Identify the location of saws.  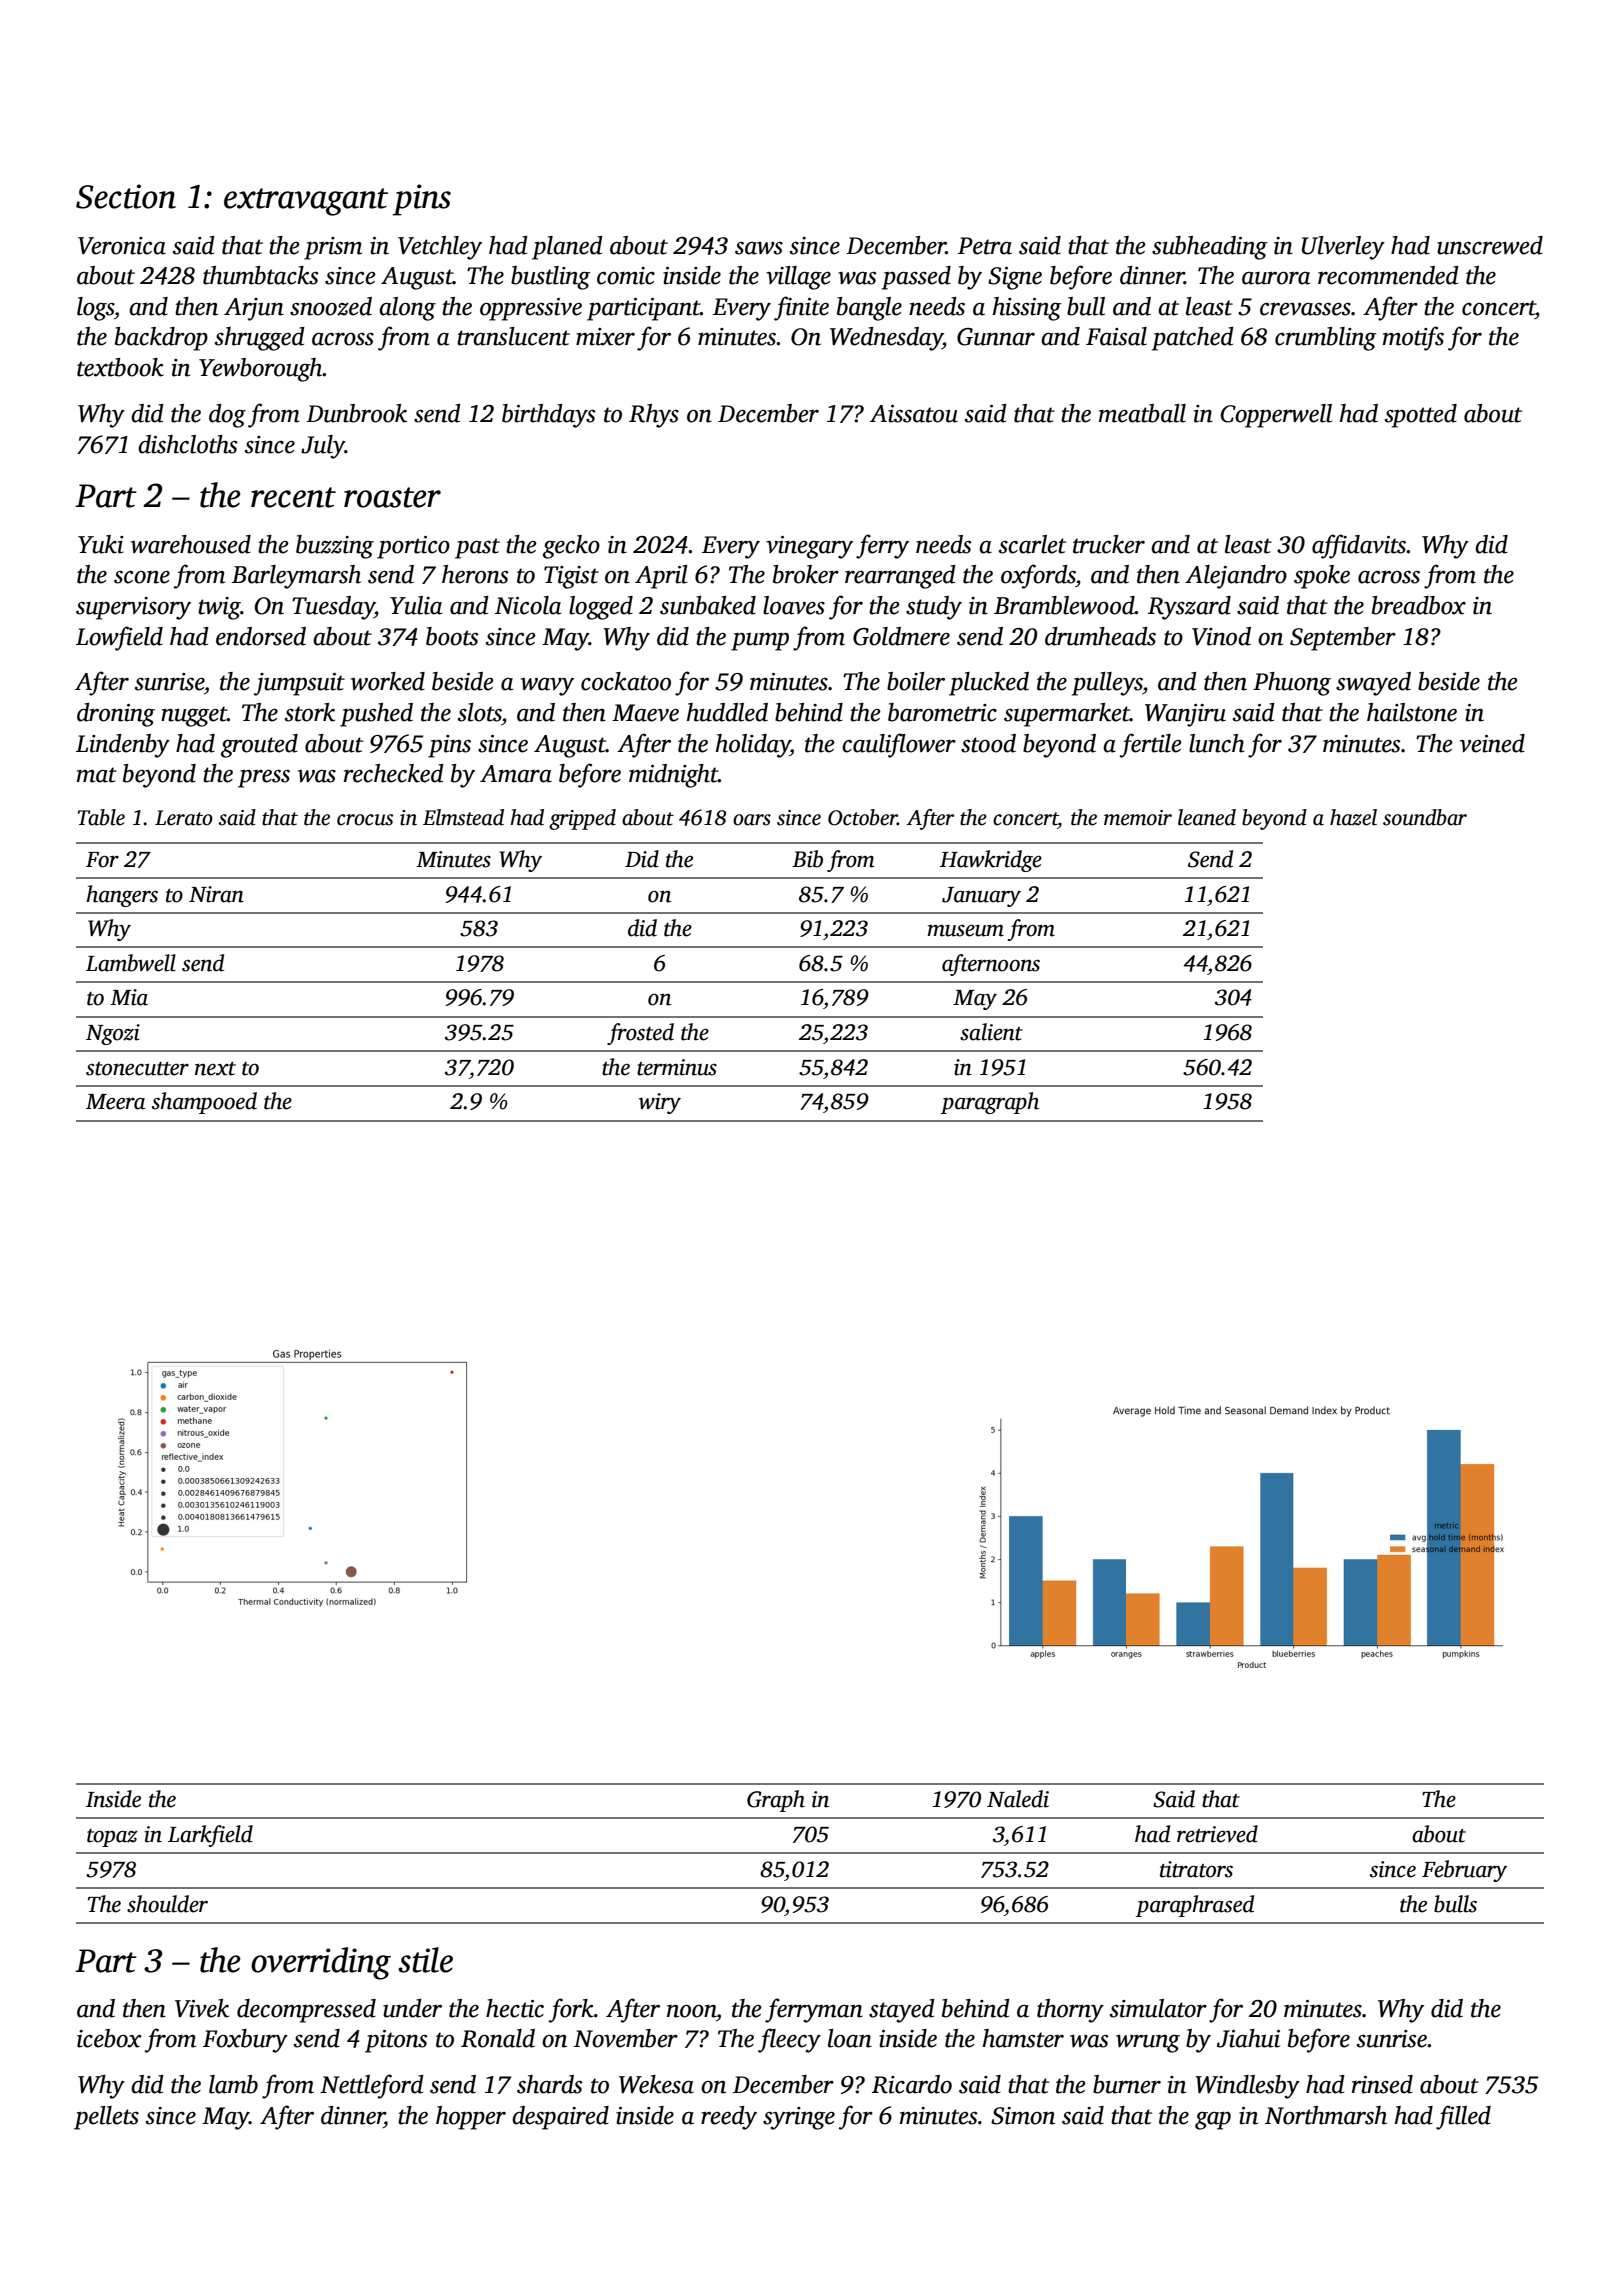
(759, 248).
